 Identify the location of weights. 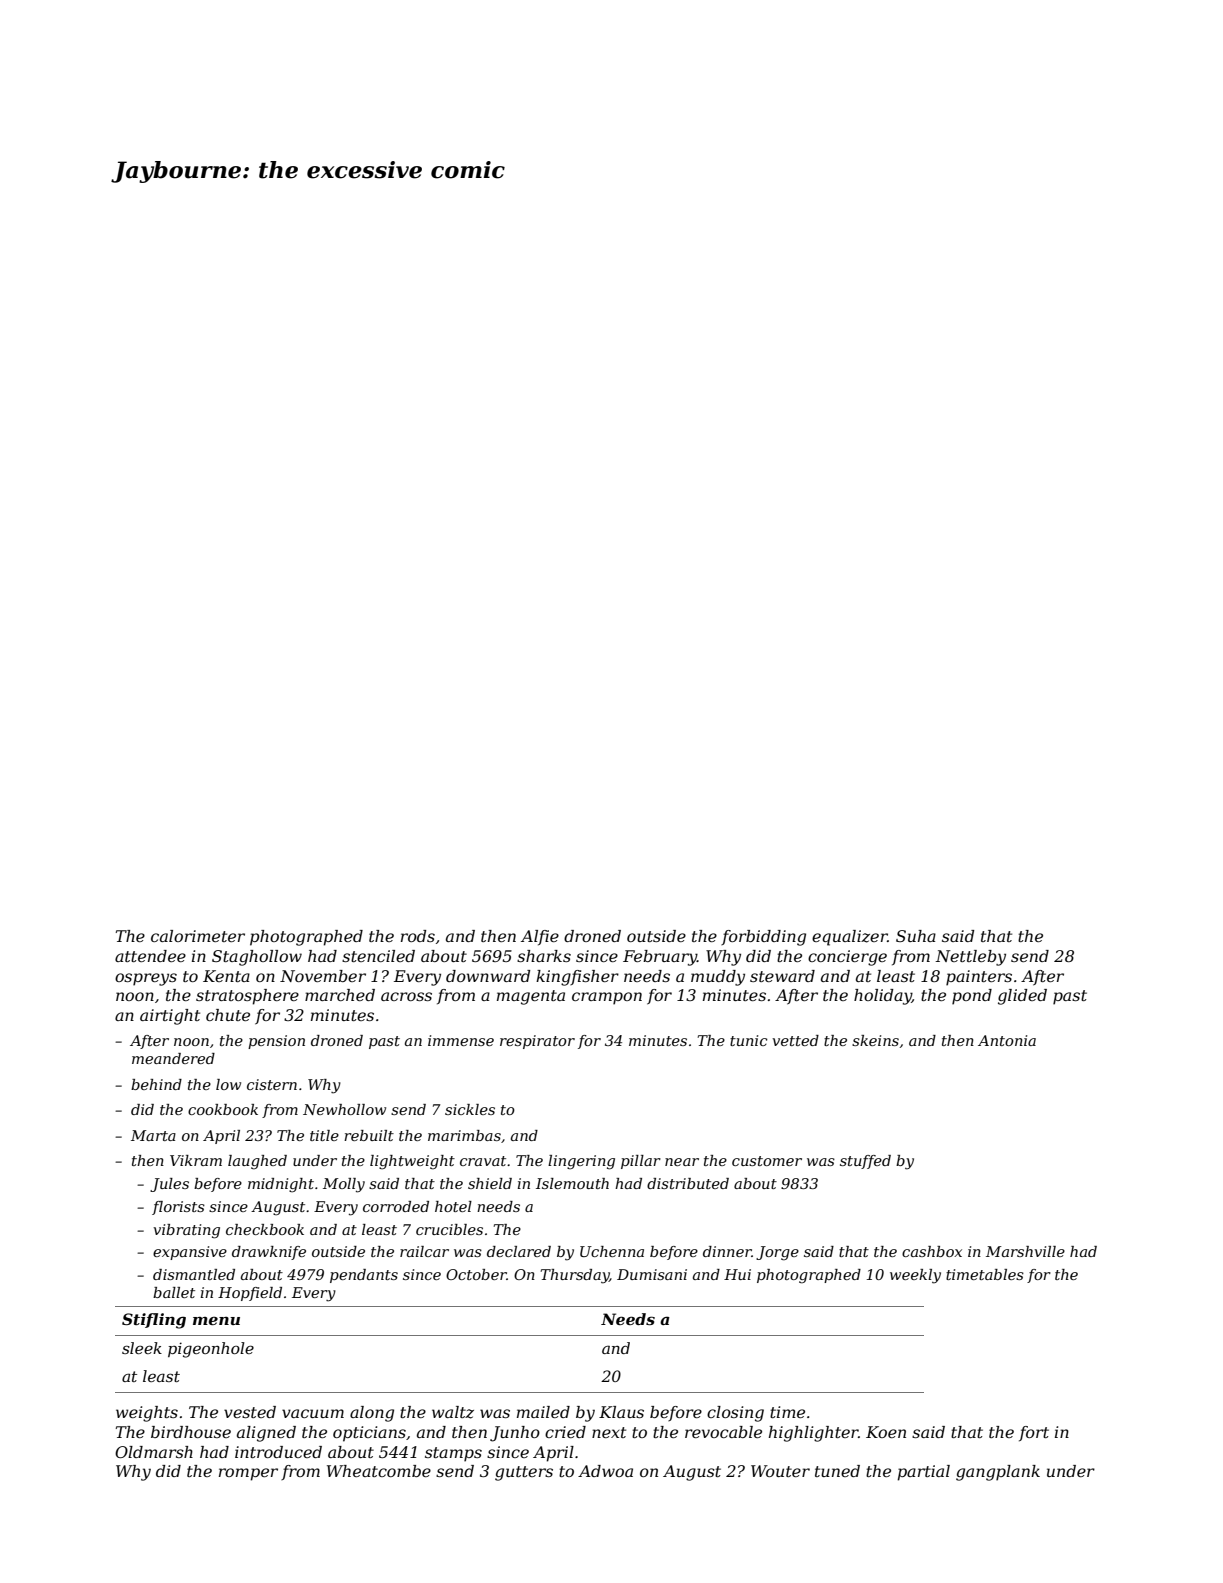
(147, 1414).
